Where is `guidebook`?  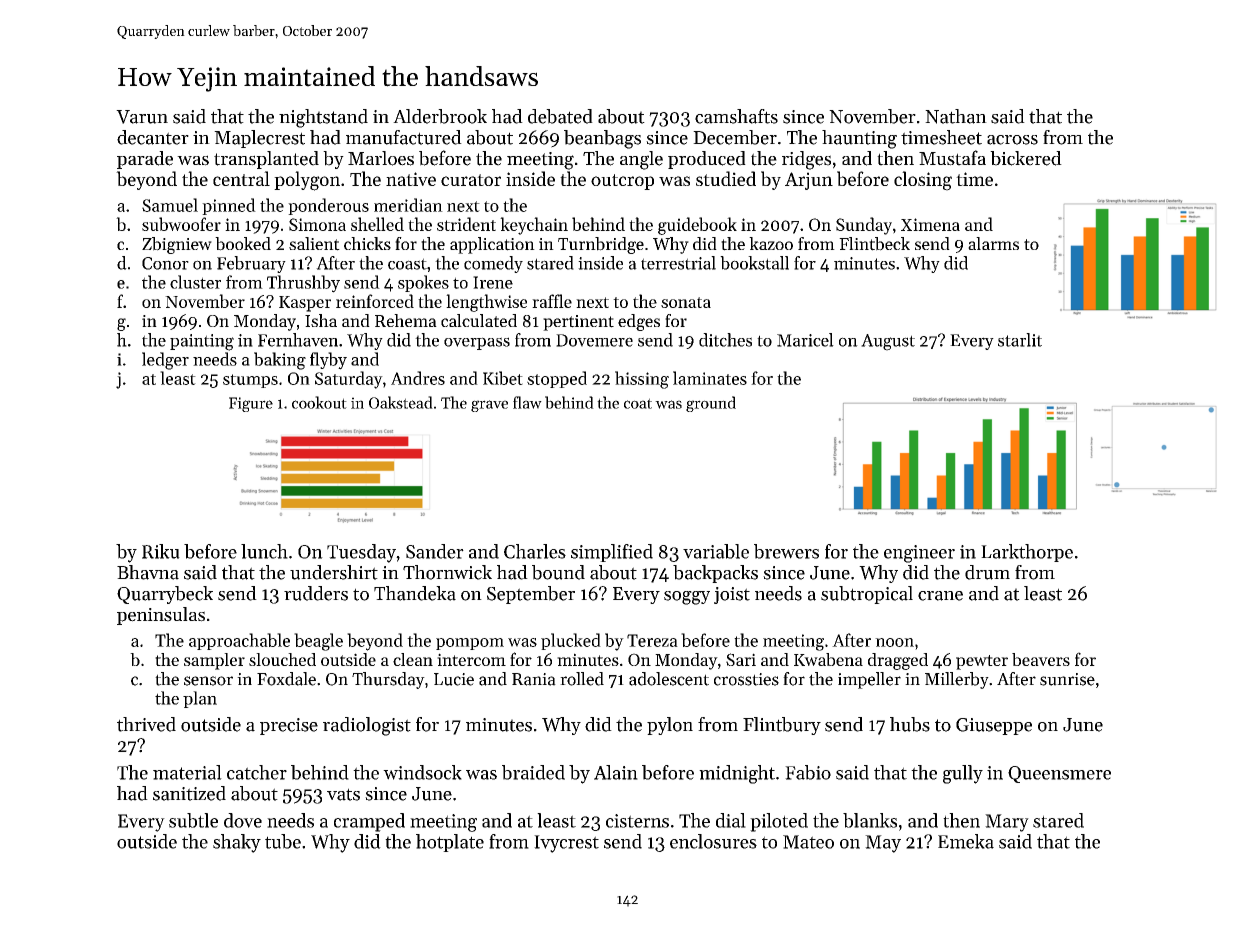 guidebook is located at coordinates (697, 226).
